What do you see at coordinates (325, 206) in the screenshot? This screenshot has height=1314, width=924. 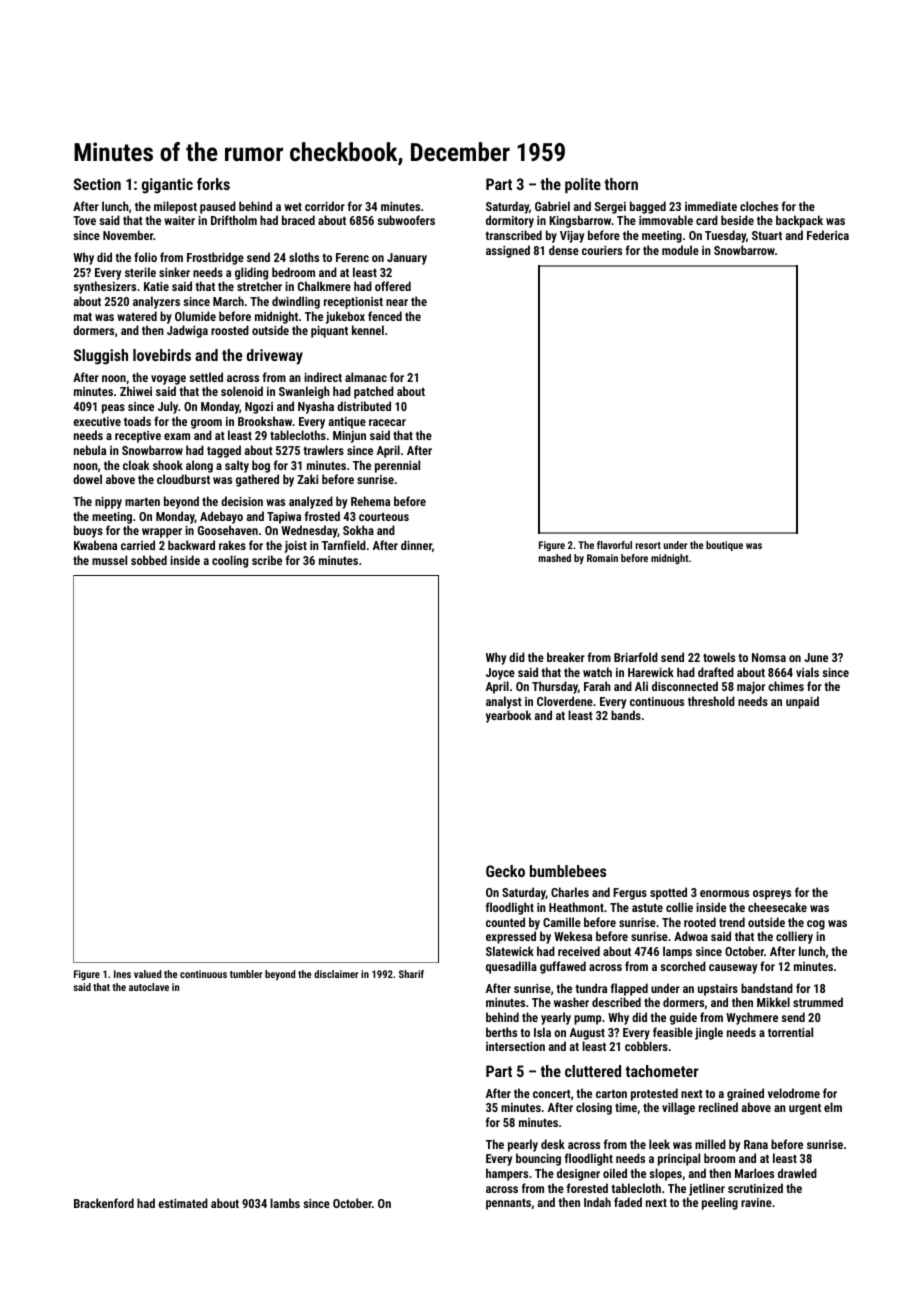 I see `corridor` at bounding box center [325, 206].
